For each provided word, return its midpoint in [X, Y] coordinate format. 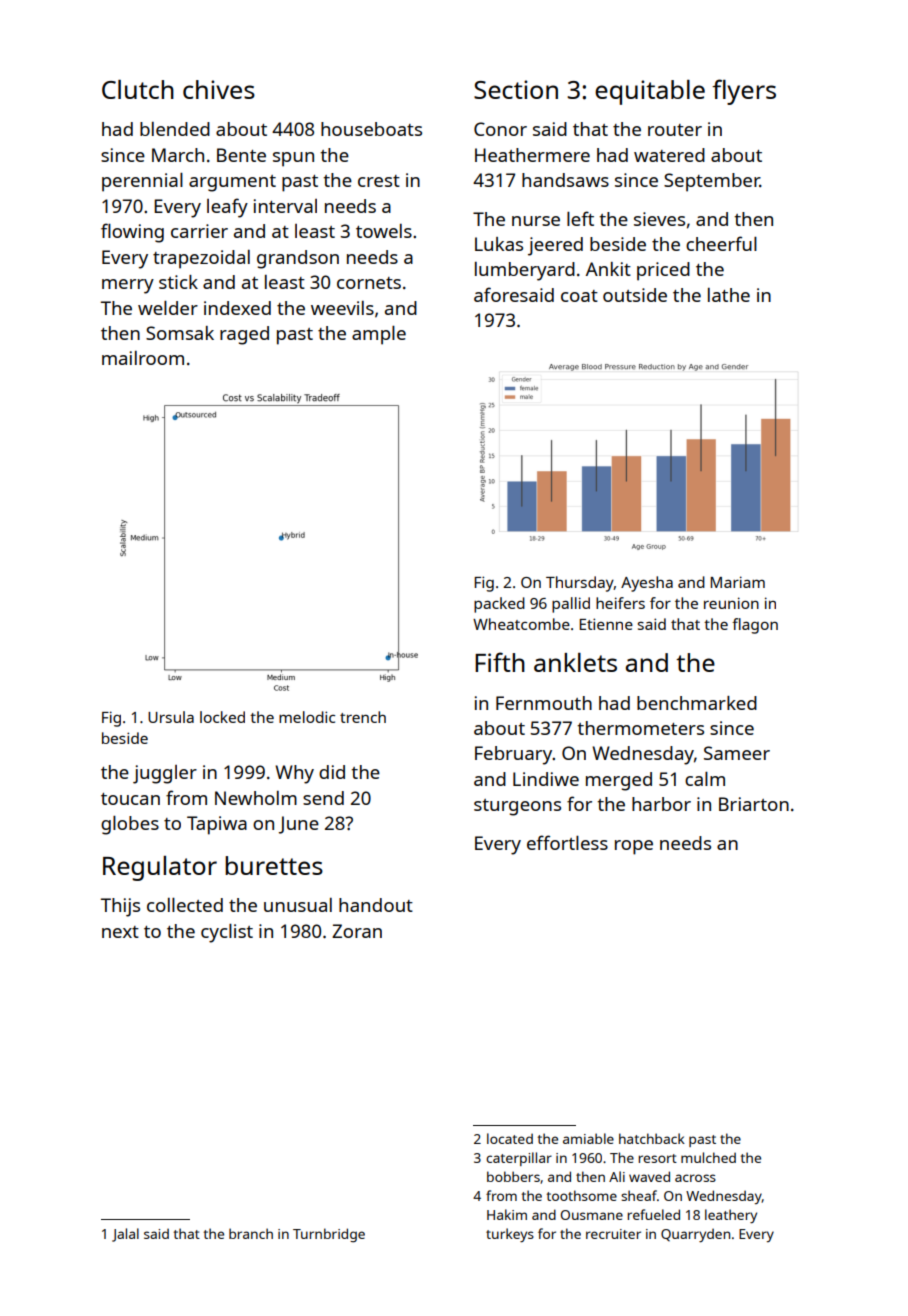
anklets [575, 662]
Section [516, 89]
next [120, 932]
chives [219, 89]
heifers [620, 603]
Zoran [357, 931]
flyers [744, 92]
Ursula [171, 717]
